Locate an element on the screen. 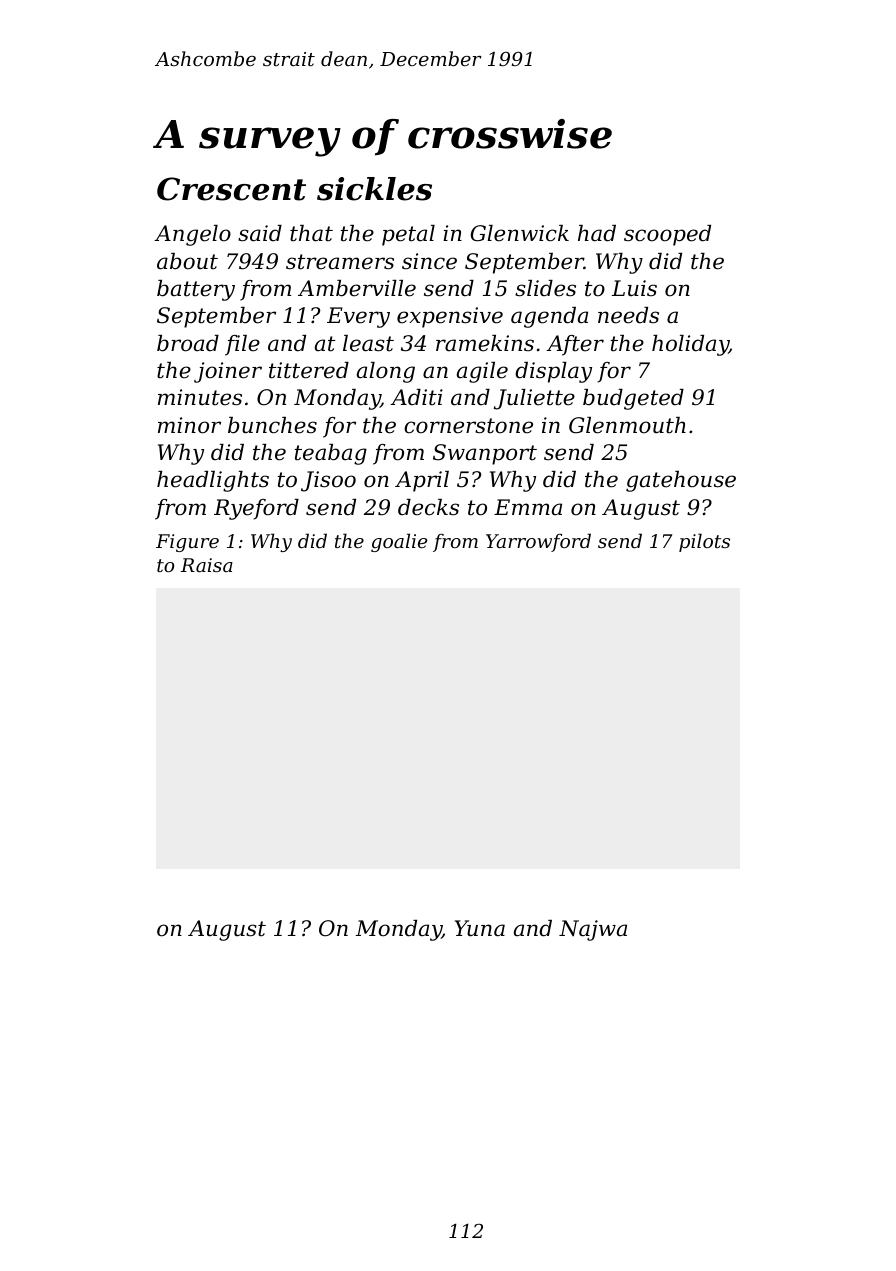  scooped is located at coordinates (667, 235).
